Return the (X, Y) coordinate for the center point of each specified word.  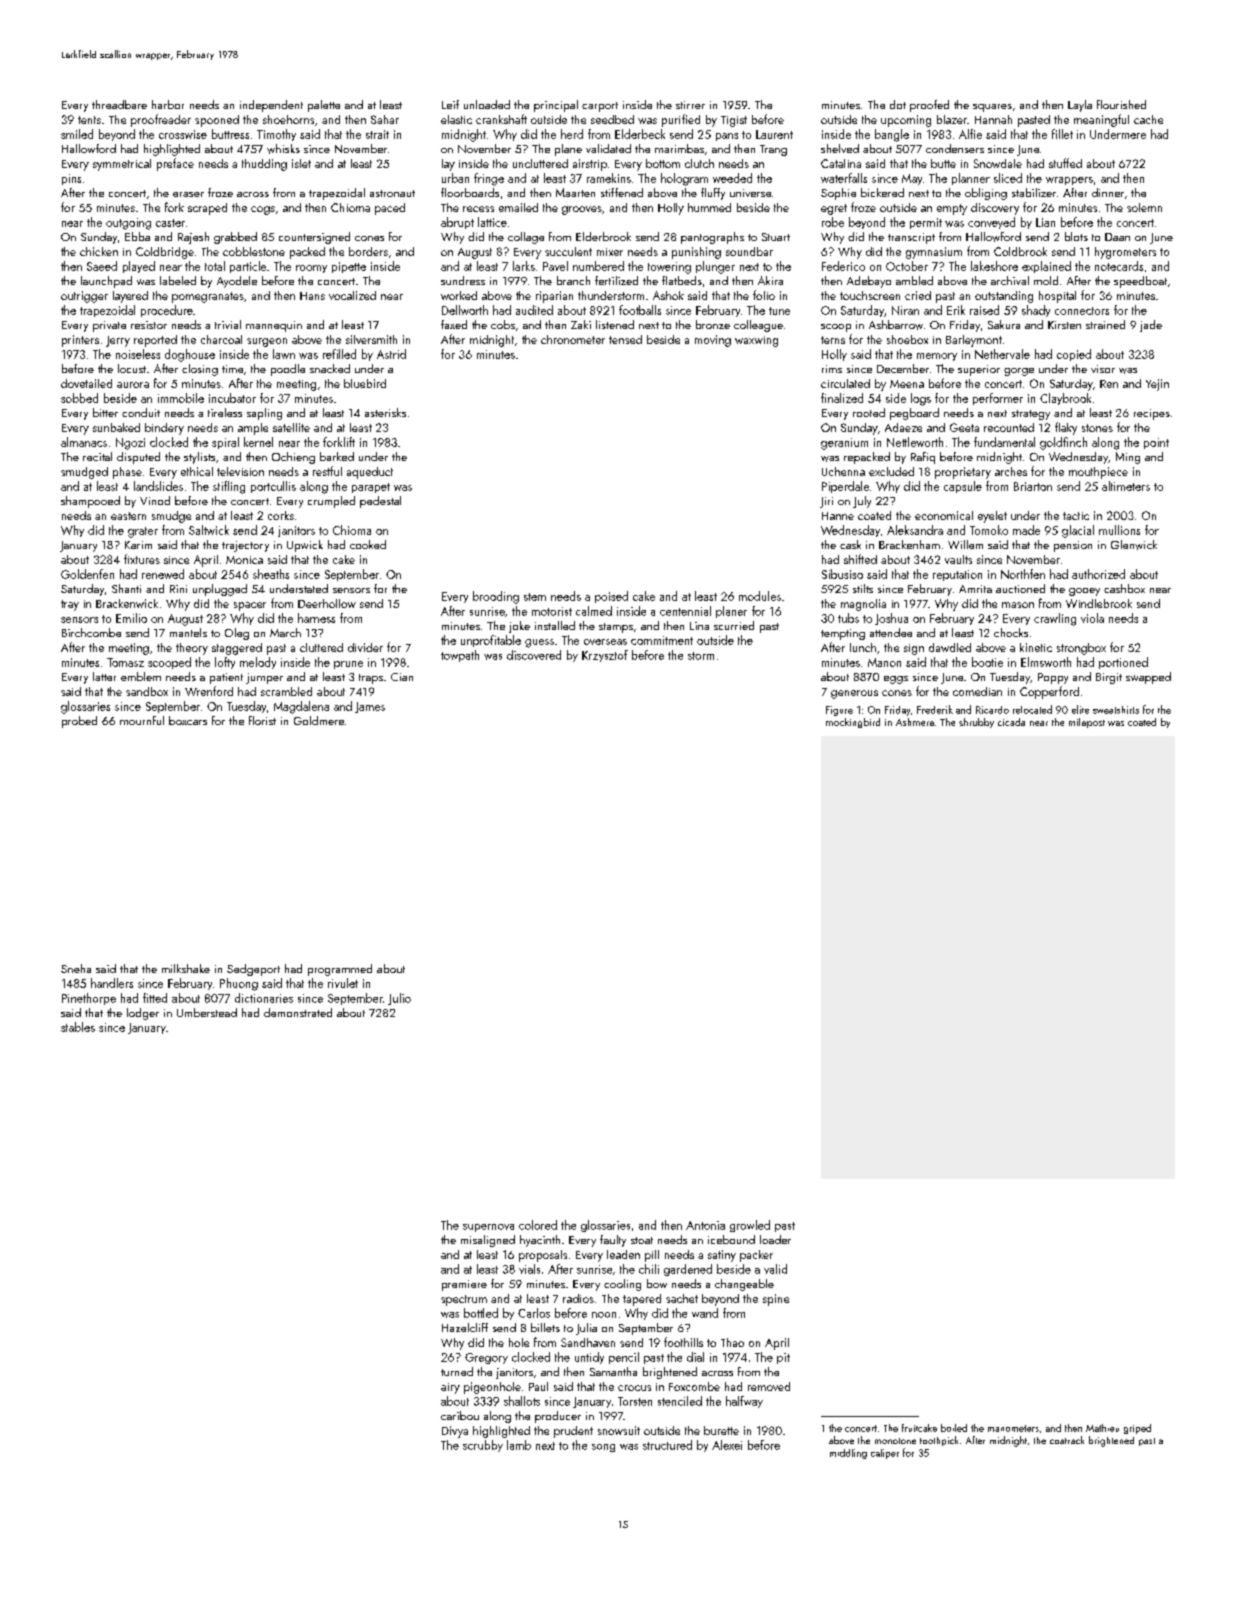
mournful (142, 720)
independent (271, 106)
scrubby (483, 1446)
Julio (399, 999)
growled (750, 1226)
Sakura (1004, 324)
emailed (518, 207)
